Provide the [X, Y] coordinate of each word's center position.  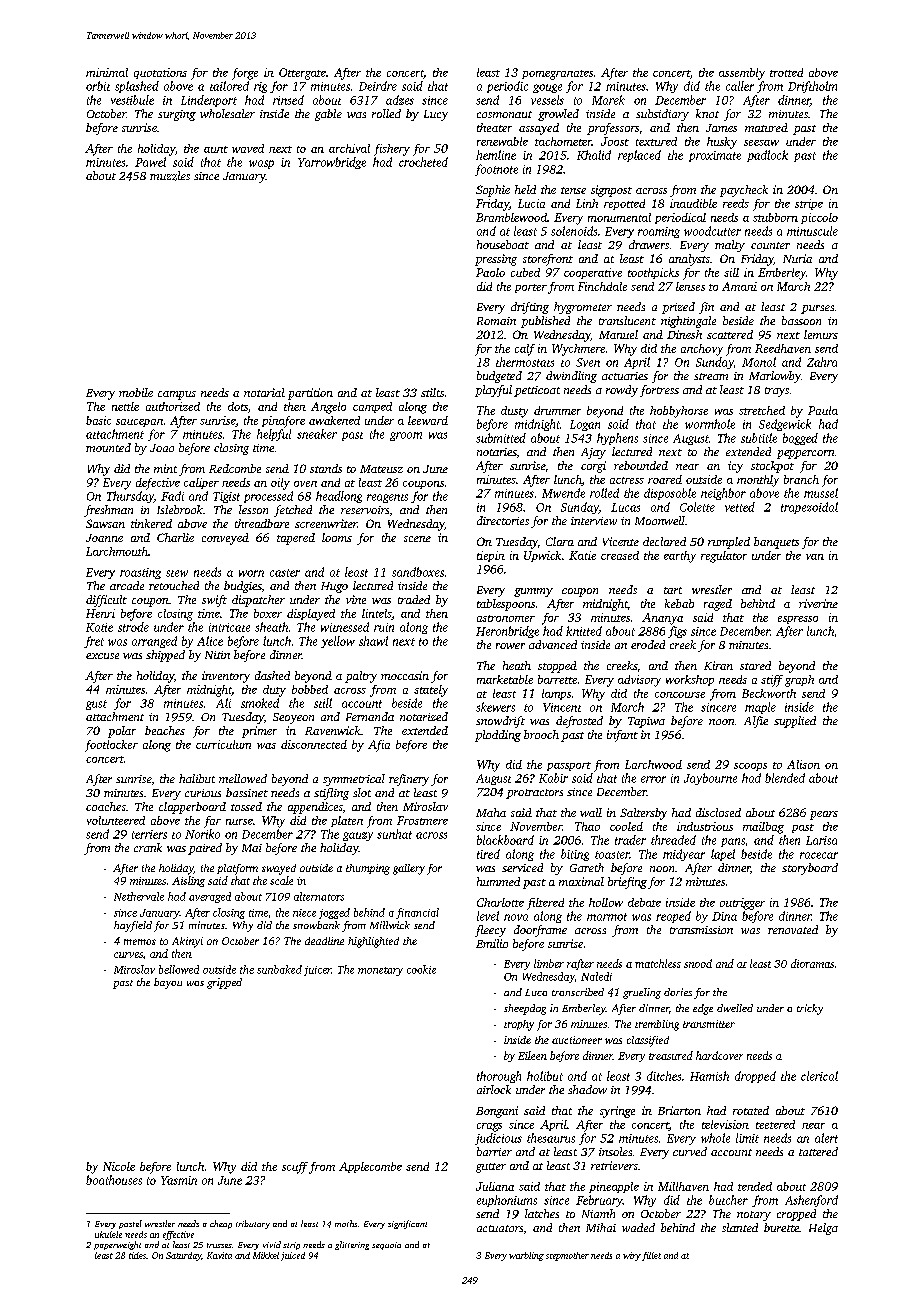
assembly [742, 74]
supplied [795, 722]
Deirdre [378, 86]
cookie [421, 969]
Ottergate [302, 74]
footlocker [111, 746]
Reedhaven [783, 348]
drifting [530, 308]
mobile [136, 392]
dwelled [735, 1008]
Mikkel [266, 1255]
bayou [168, 983]
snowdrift [500, 722]
